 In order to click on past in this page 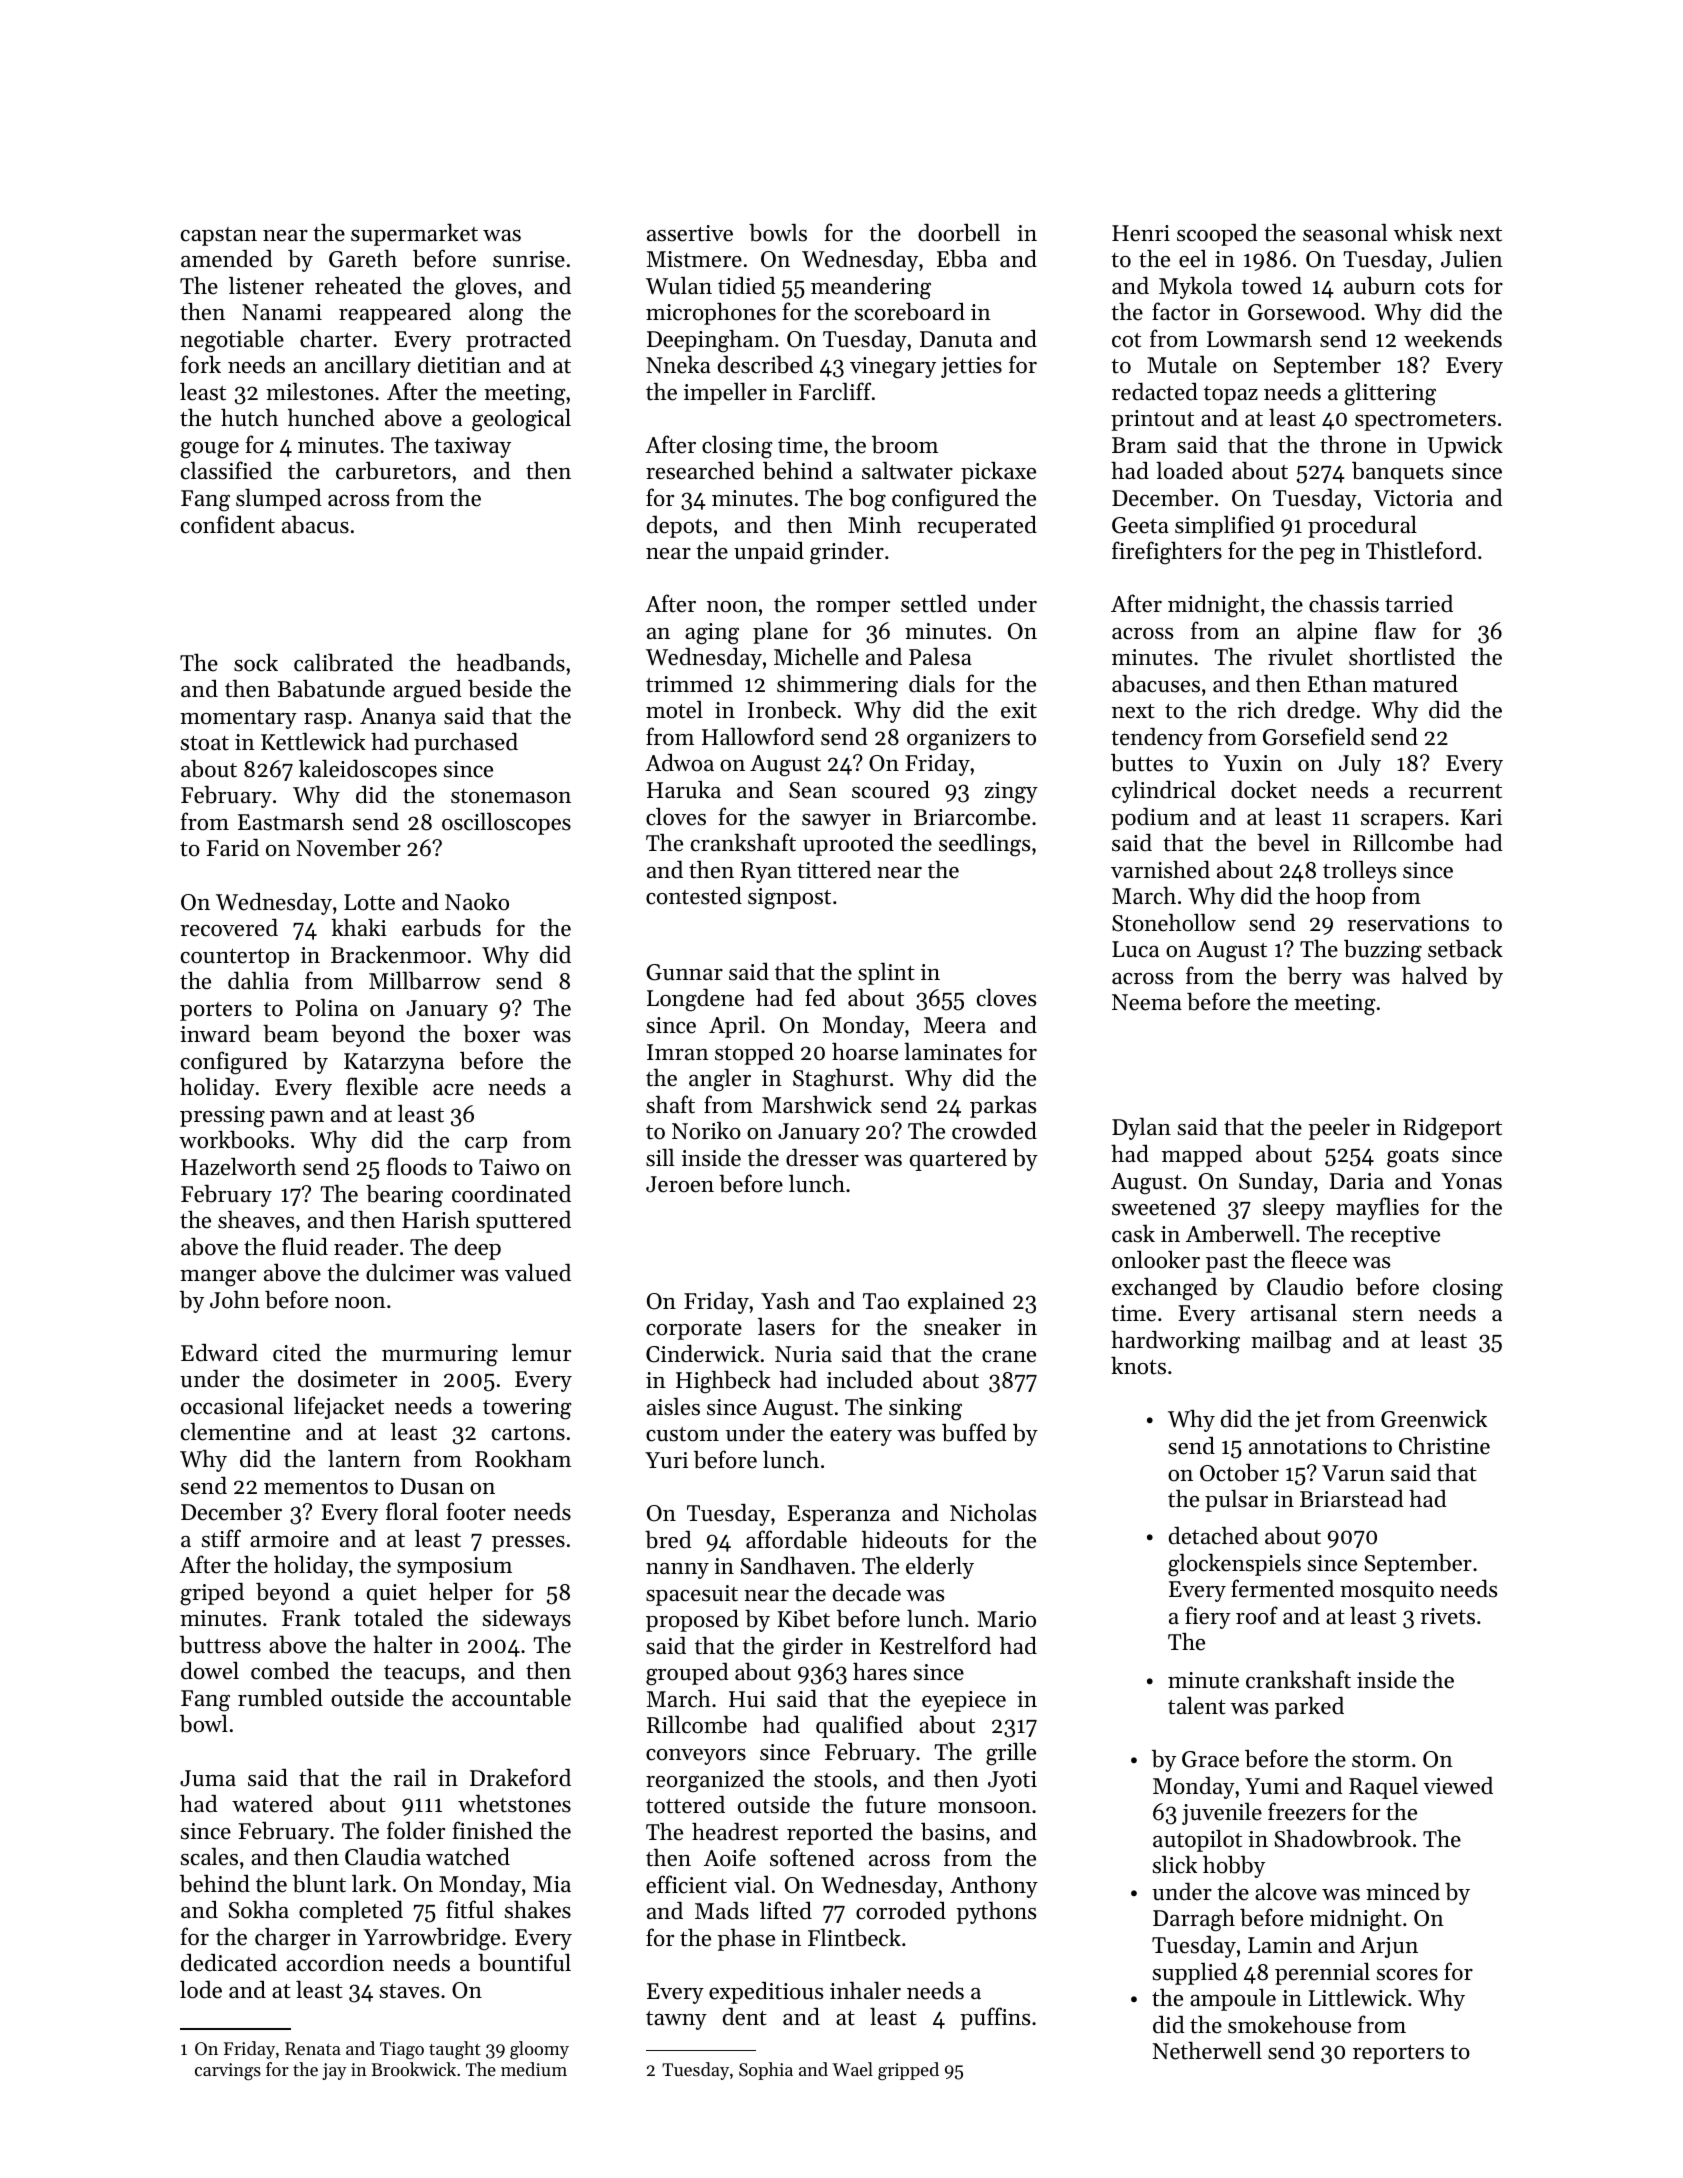, I will do `click(1227, 1263)`.
